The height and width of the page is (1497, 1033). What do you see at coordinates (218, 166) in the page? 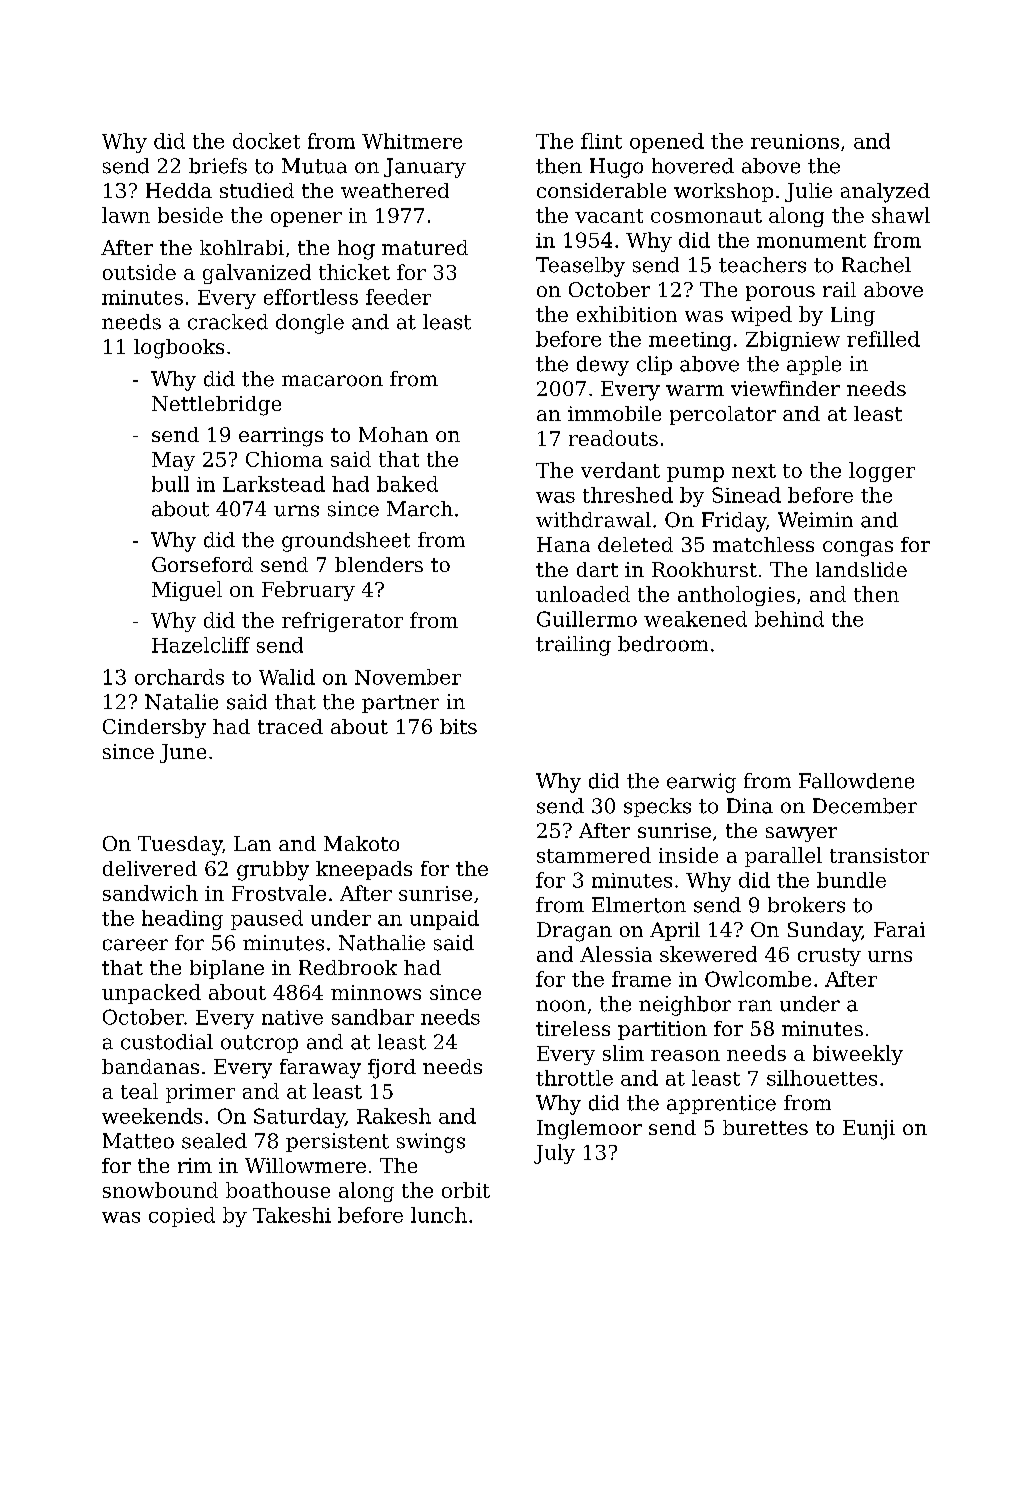
I see `briefs` at bounding box center [218, 166].
